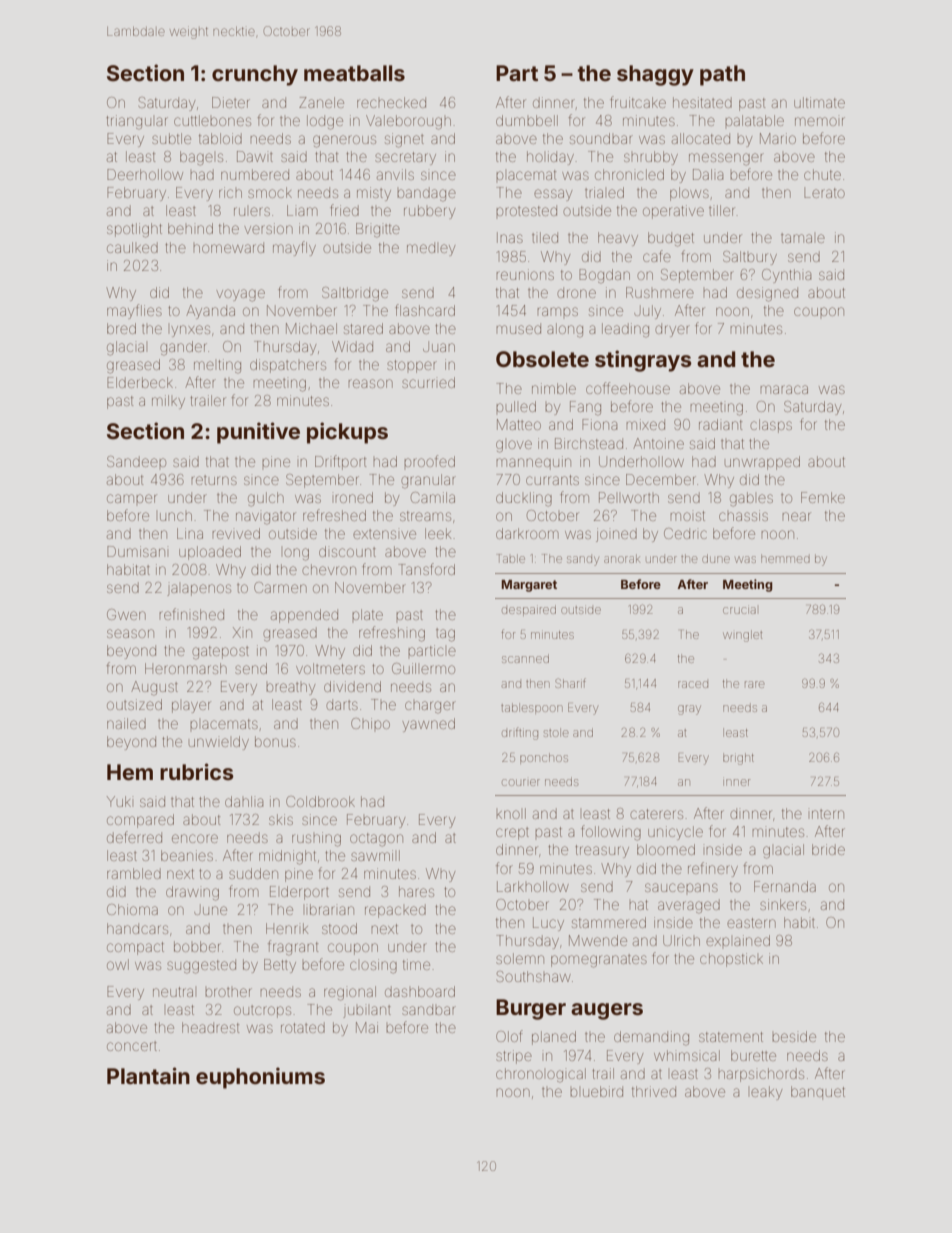  What do you see at coordinates (145, 174) in the image?
I see `Deerhollow` at bounding box center [145, 174].
